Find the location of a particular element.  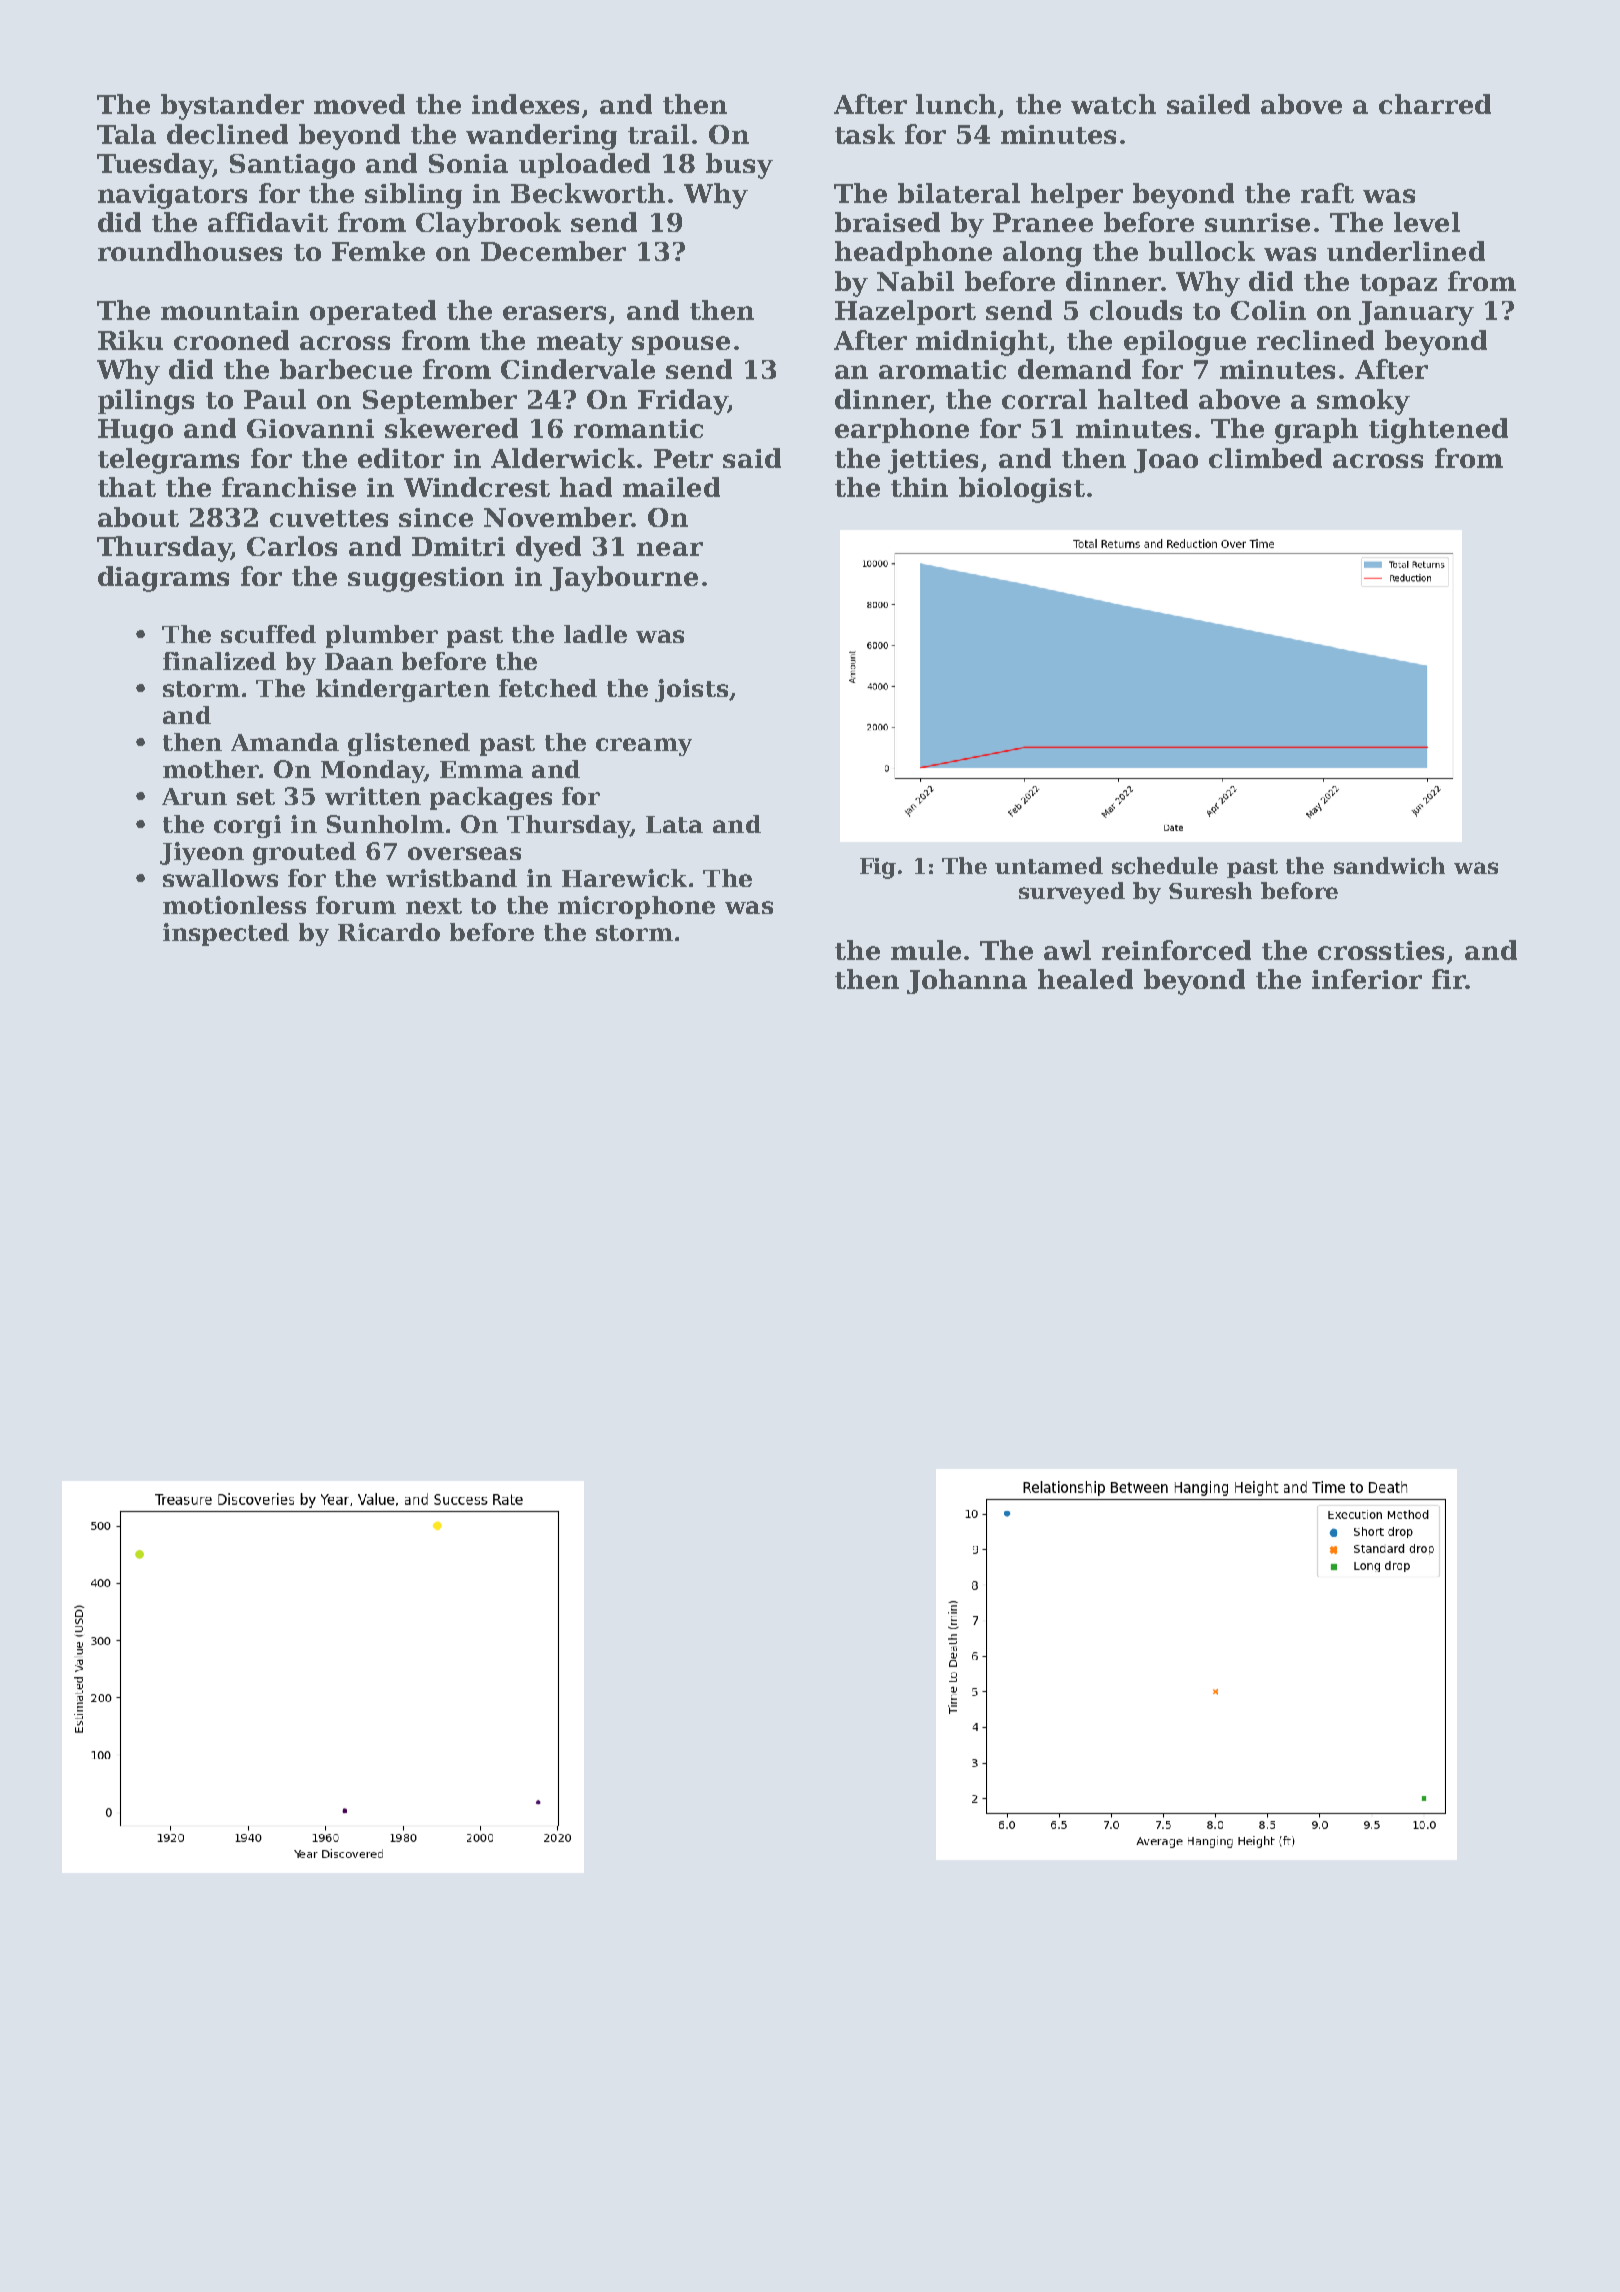

thin is located at coordinates (919, 487).
